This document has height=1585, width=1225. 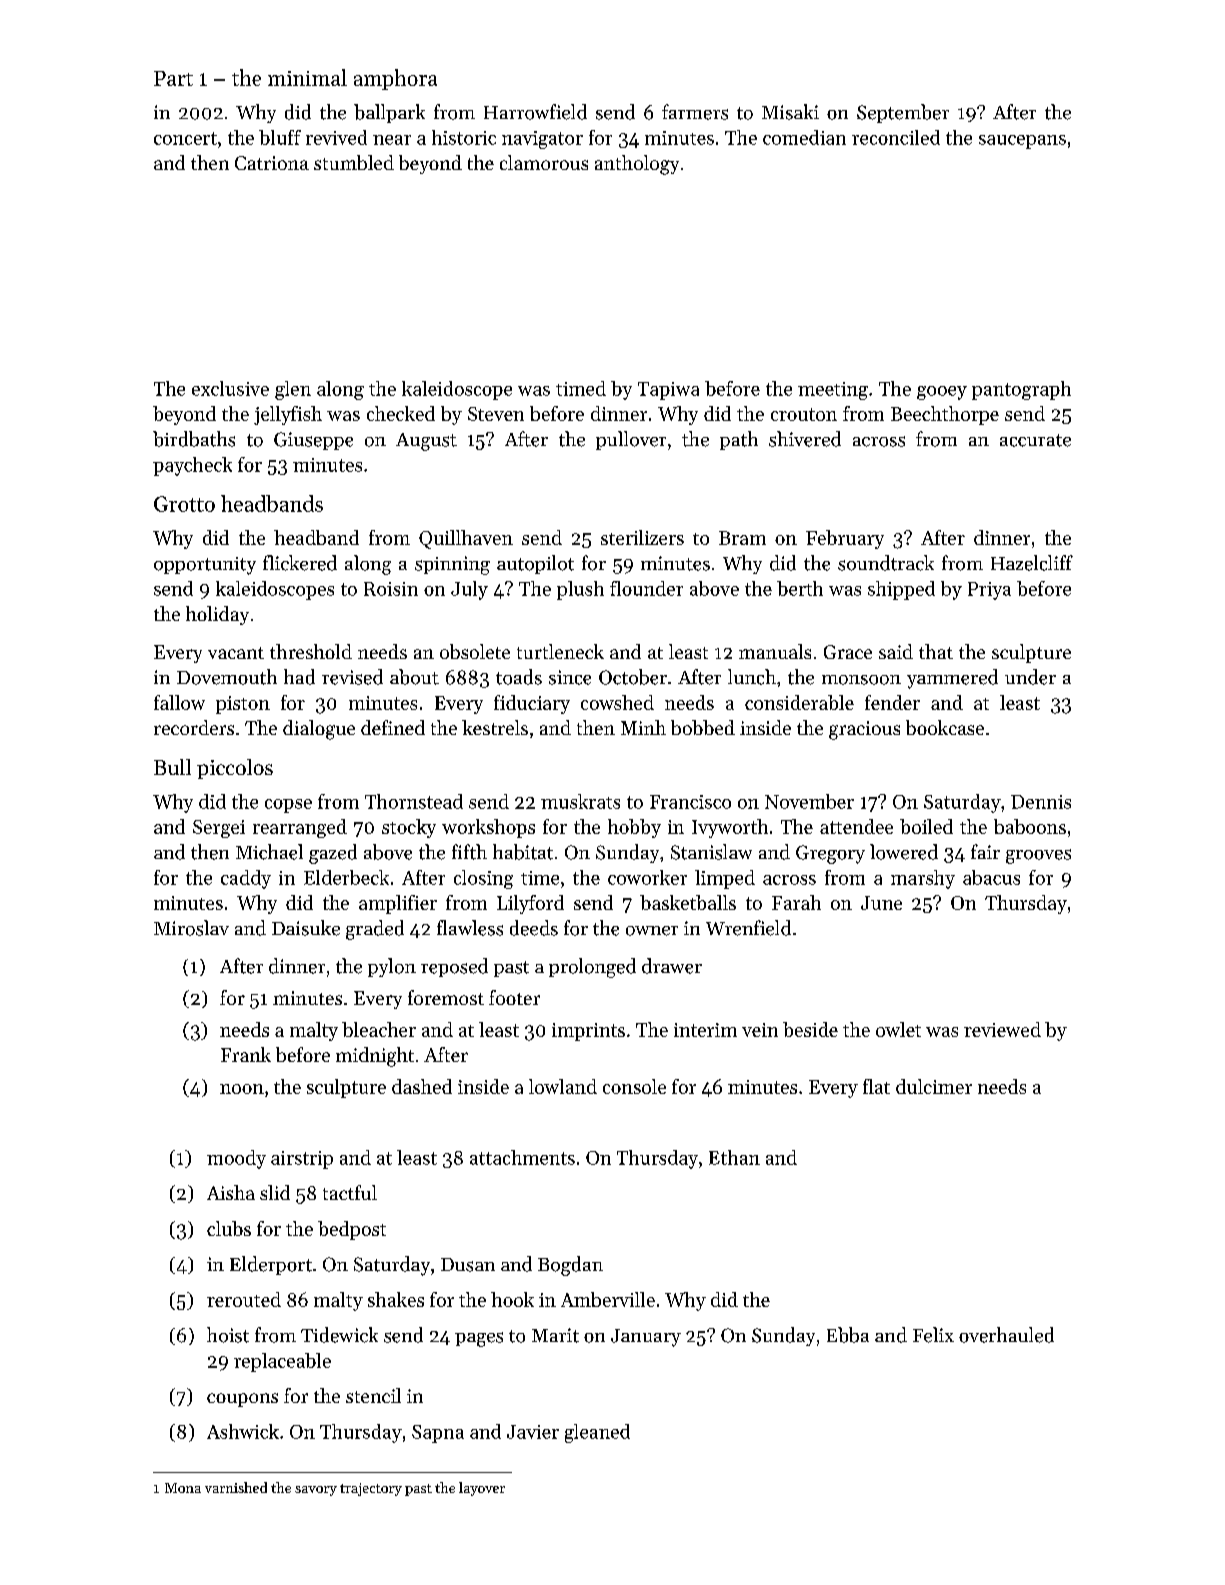 I want to click on fiduciary, so click(x=532, y=704).
